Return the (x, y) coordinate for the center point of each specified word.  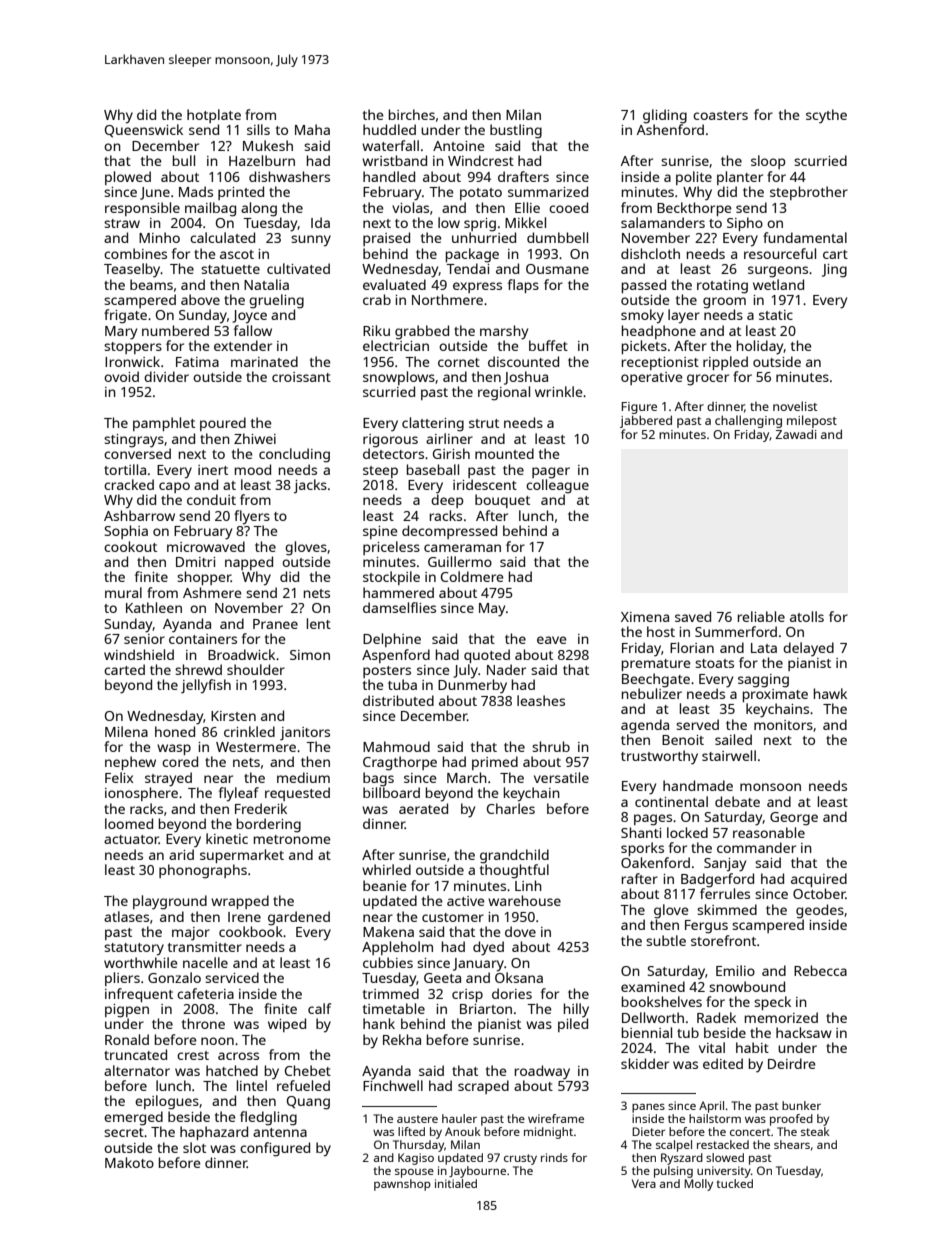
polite (694, 178)
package (472, 255)
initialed (456, 1183)
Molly (698, 1185)
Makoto (129, 1162)
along (259, 209)
